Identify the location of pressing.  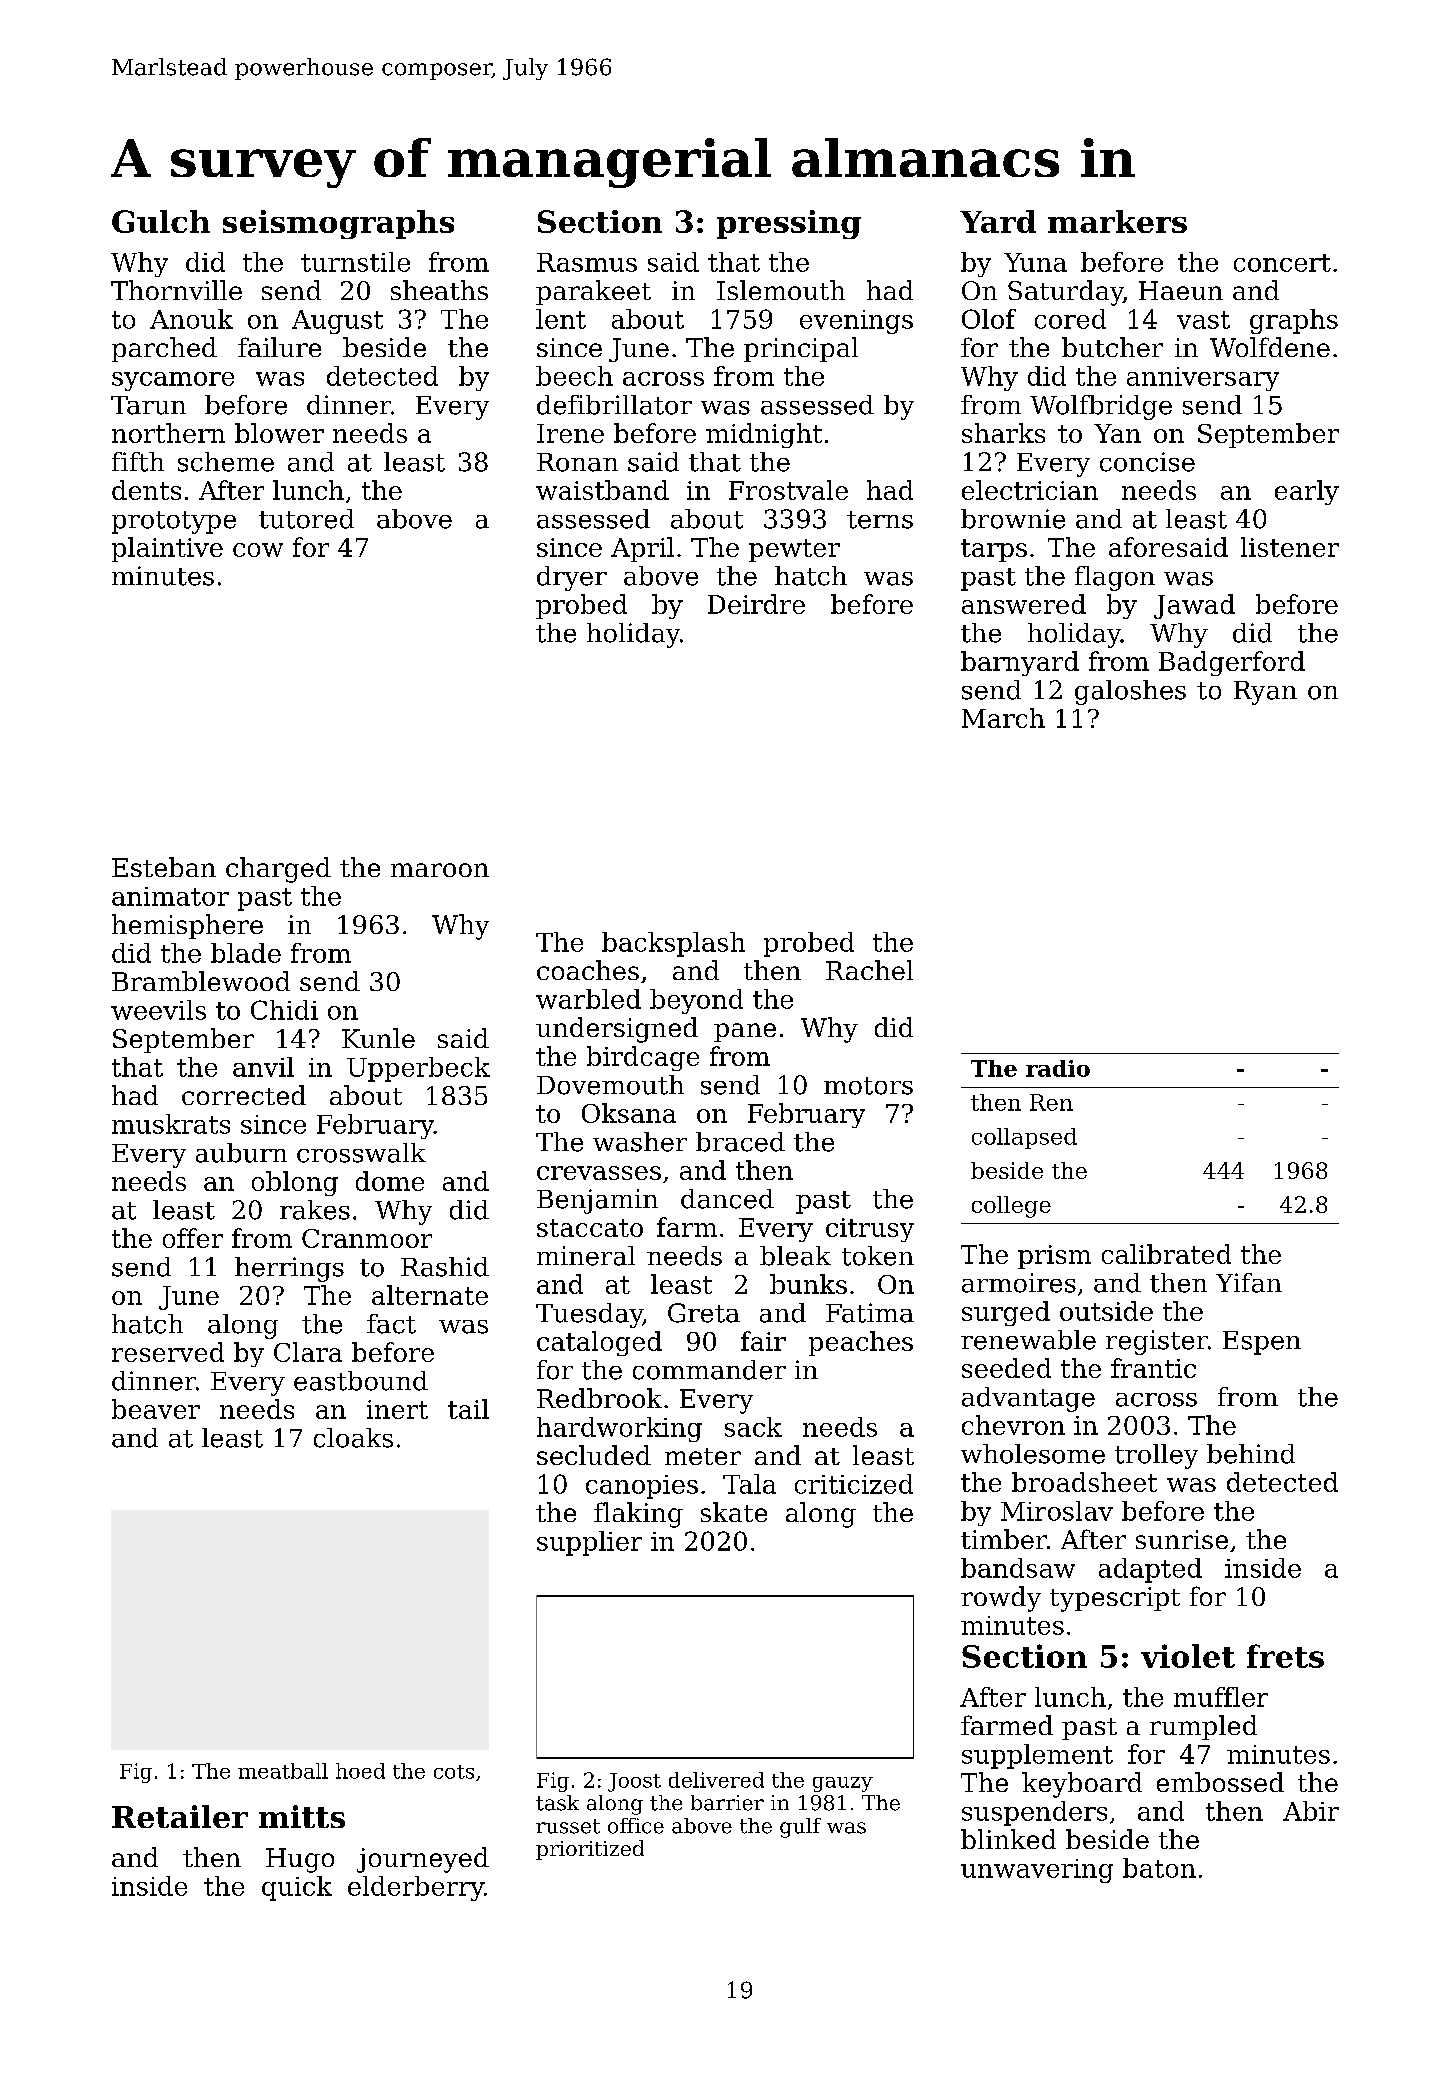
(789, 224).
